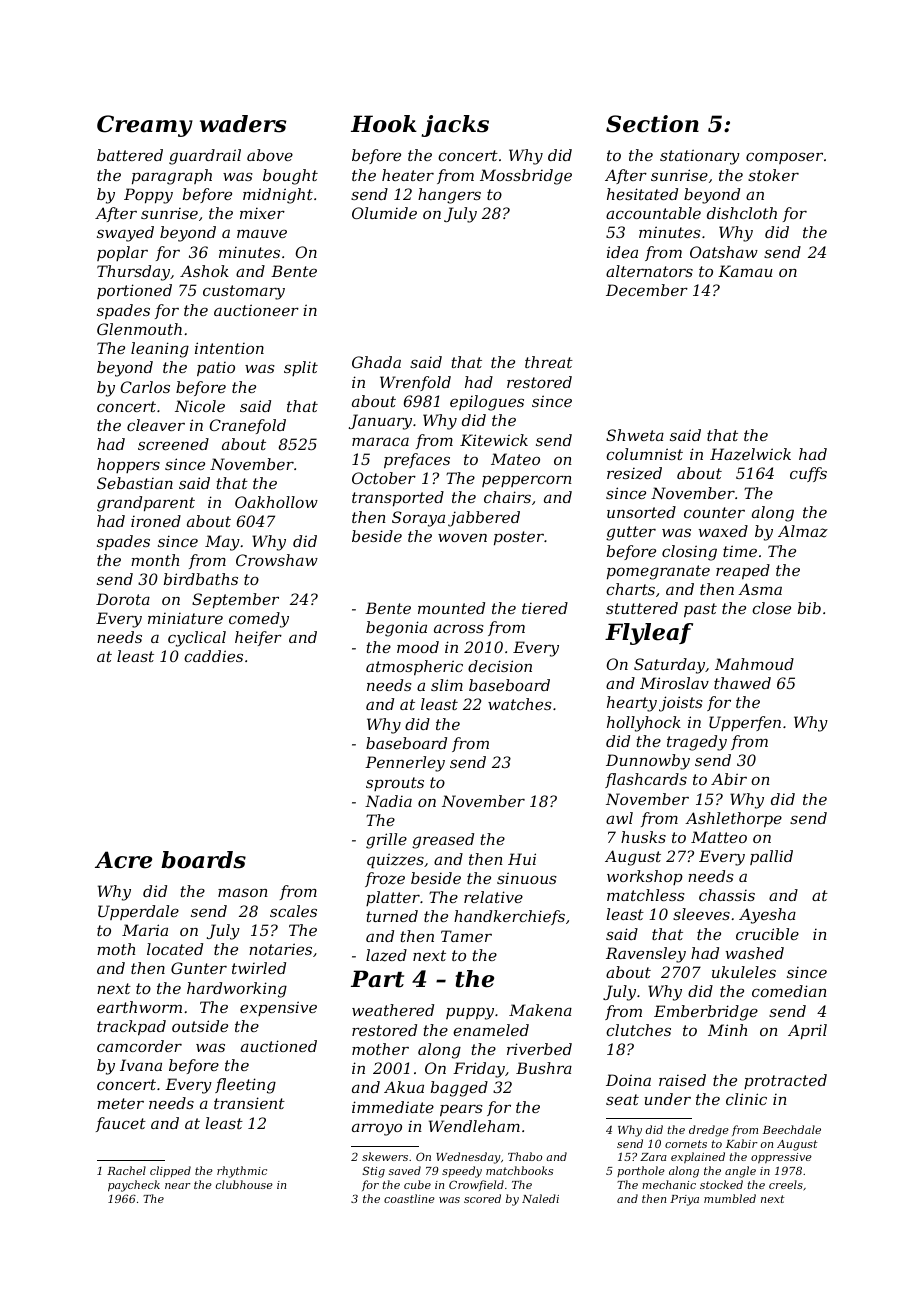  What do you see at coordinates (482, 1198) in the screenshot?
I see `scored` at bounding box center [482, 1198].
